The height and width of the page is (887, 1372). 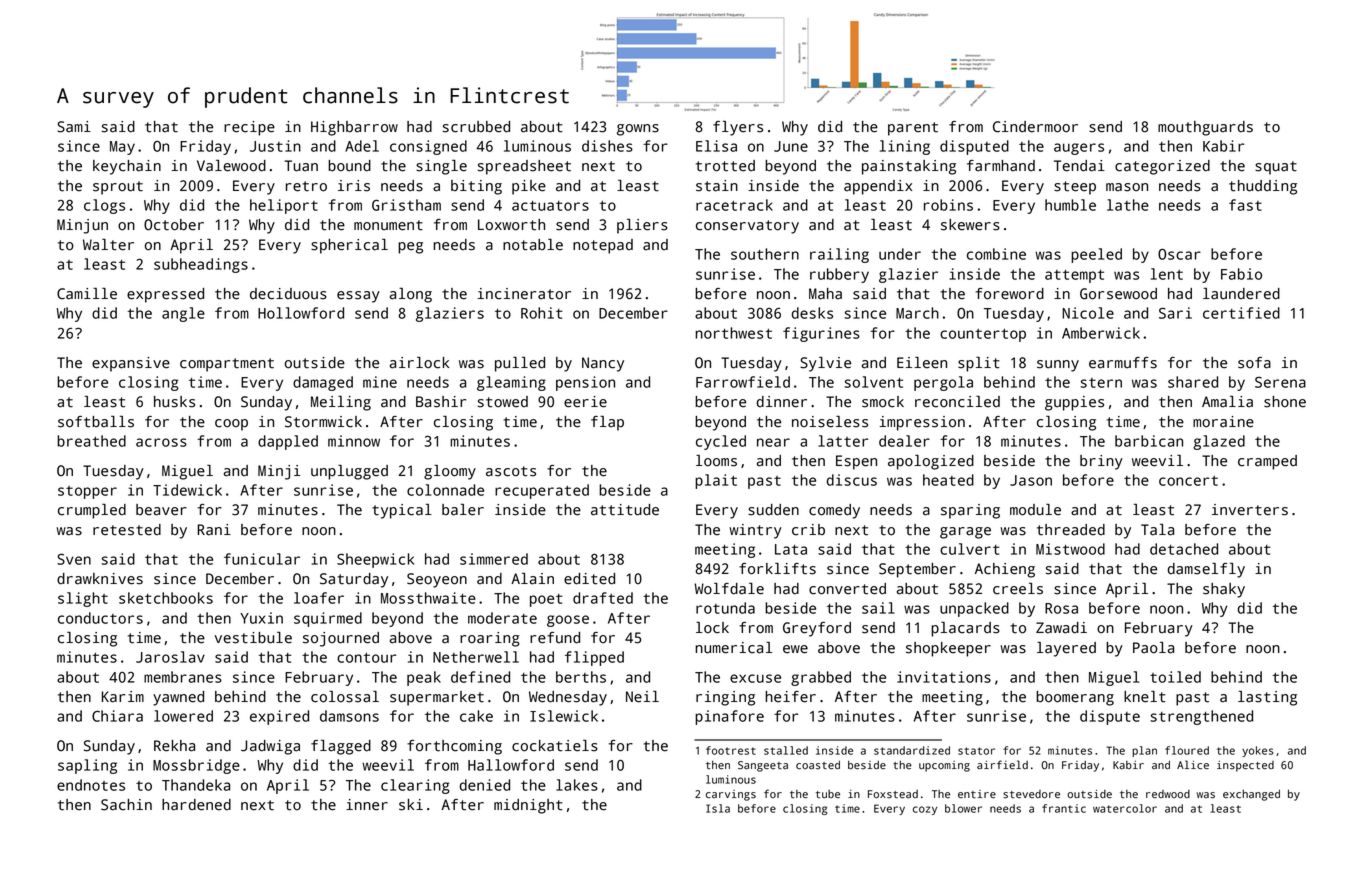 I want to click on flyers, so click(x=738, y=128).
